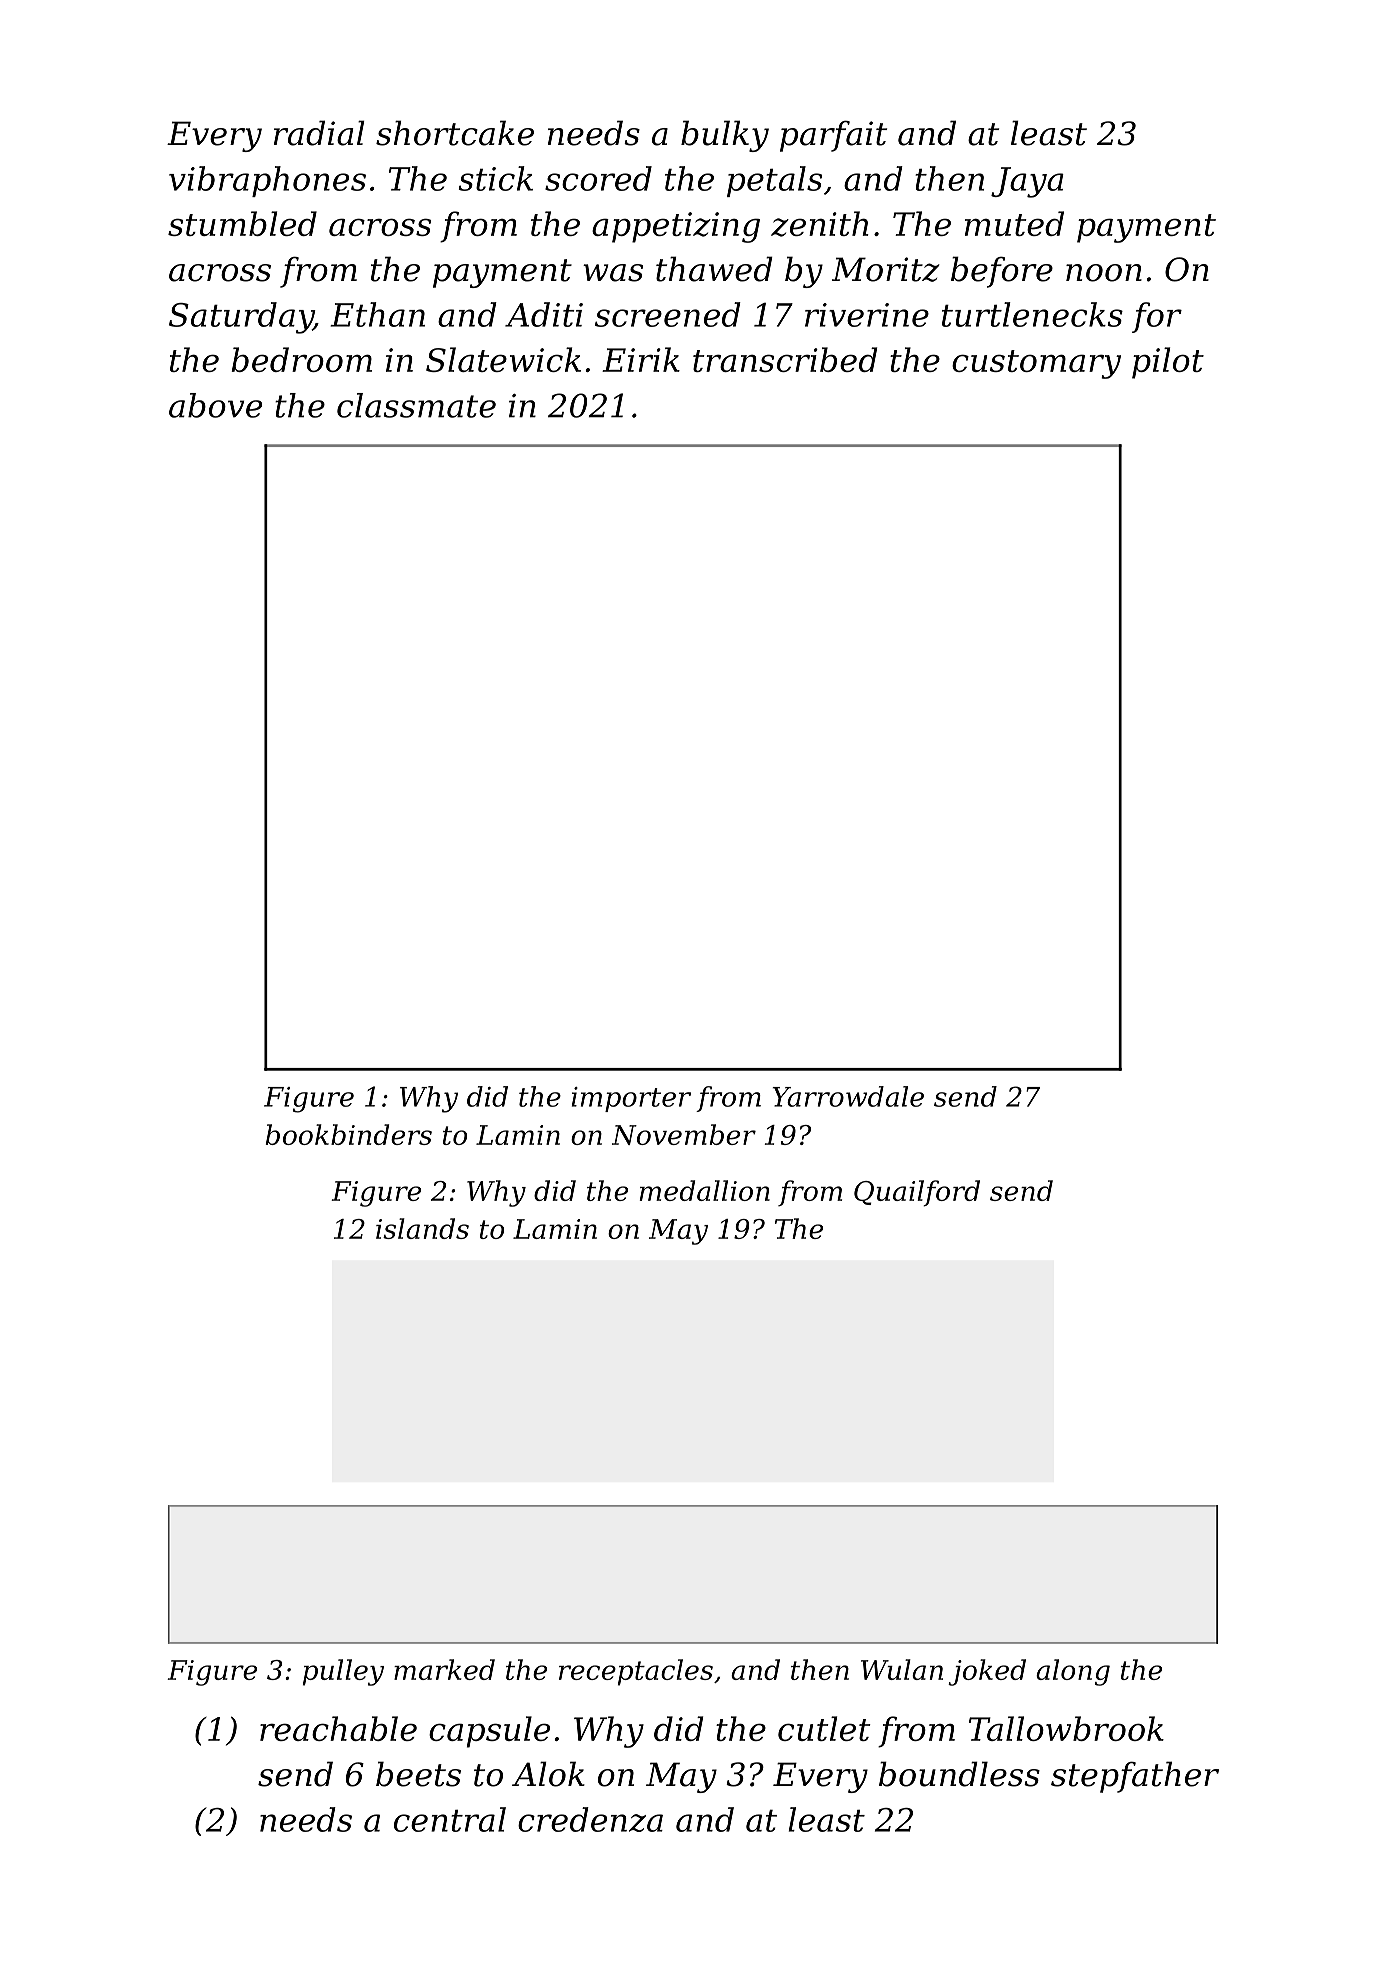 The image size is (1386, 1969). Describe the element at coordinates (1135, 1777) in the screenshot. I see `stepfather` at that location.
